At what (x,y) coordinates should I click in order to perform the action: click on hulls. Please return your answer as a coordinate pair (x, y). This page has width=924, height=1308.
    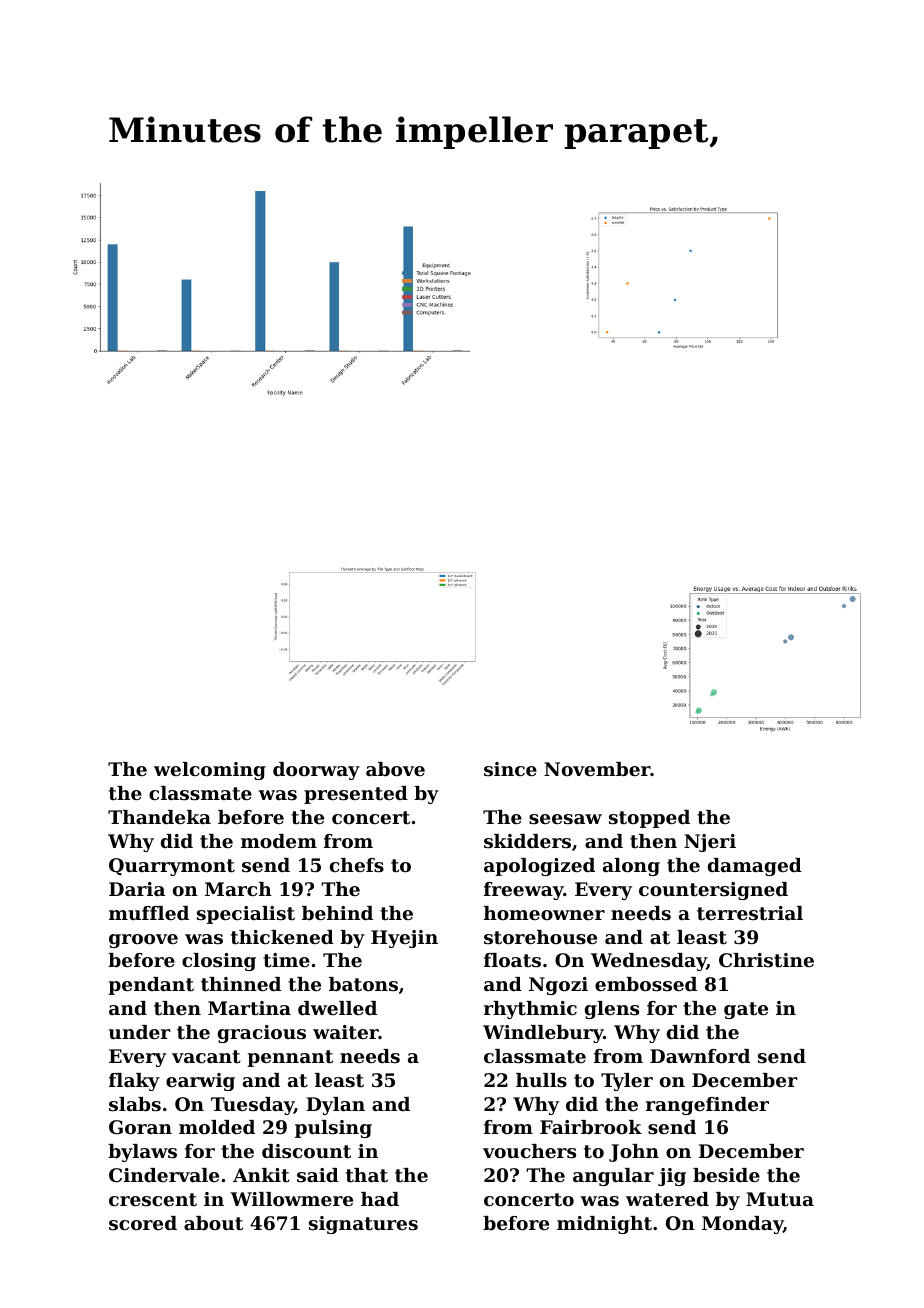
    Looking at the image, I should click on (541, 1080).
